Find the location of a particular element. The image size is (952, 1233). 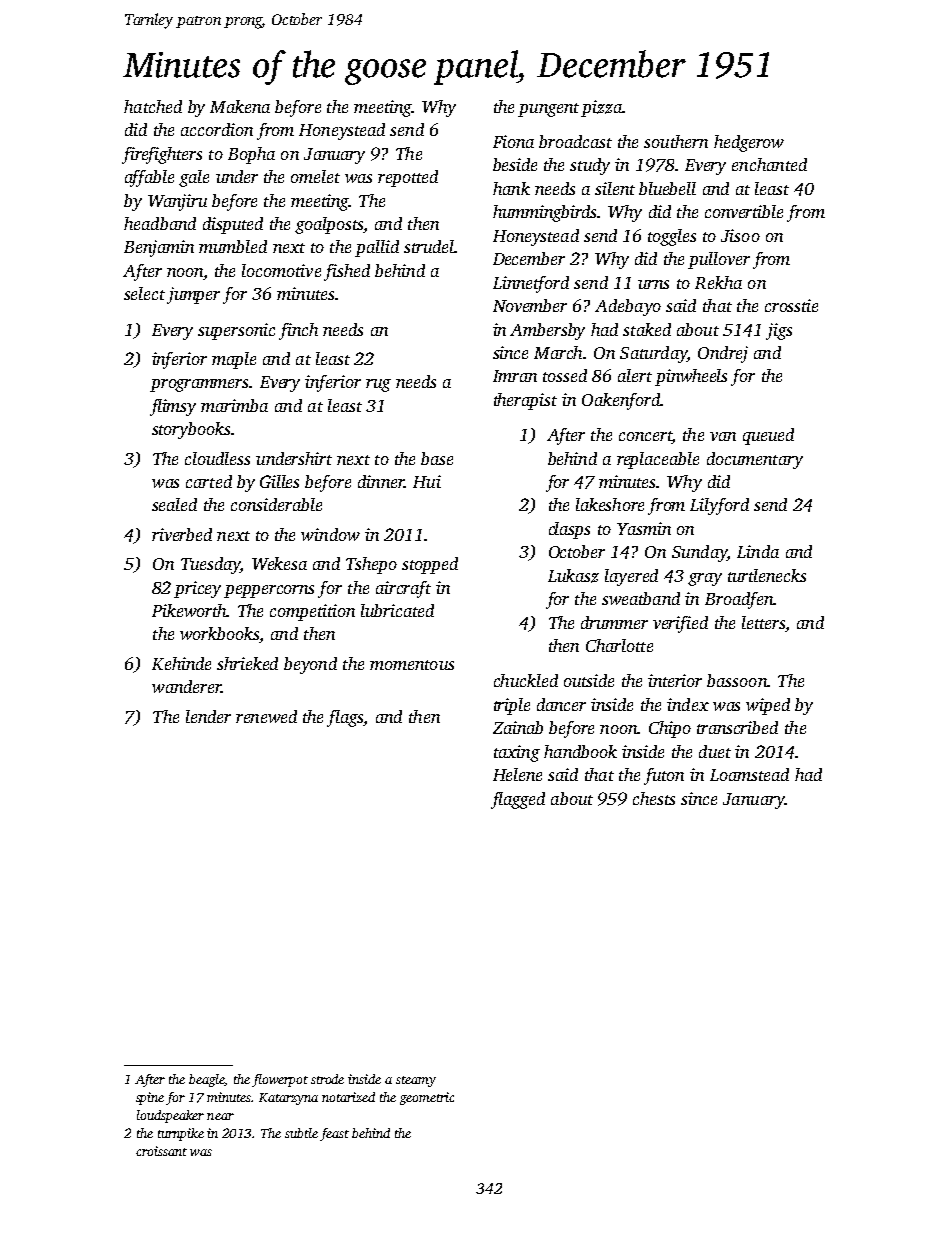

omelet is located at coordinates (315, 176).
